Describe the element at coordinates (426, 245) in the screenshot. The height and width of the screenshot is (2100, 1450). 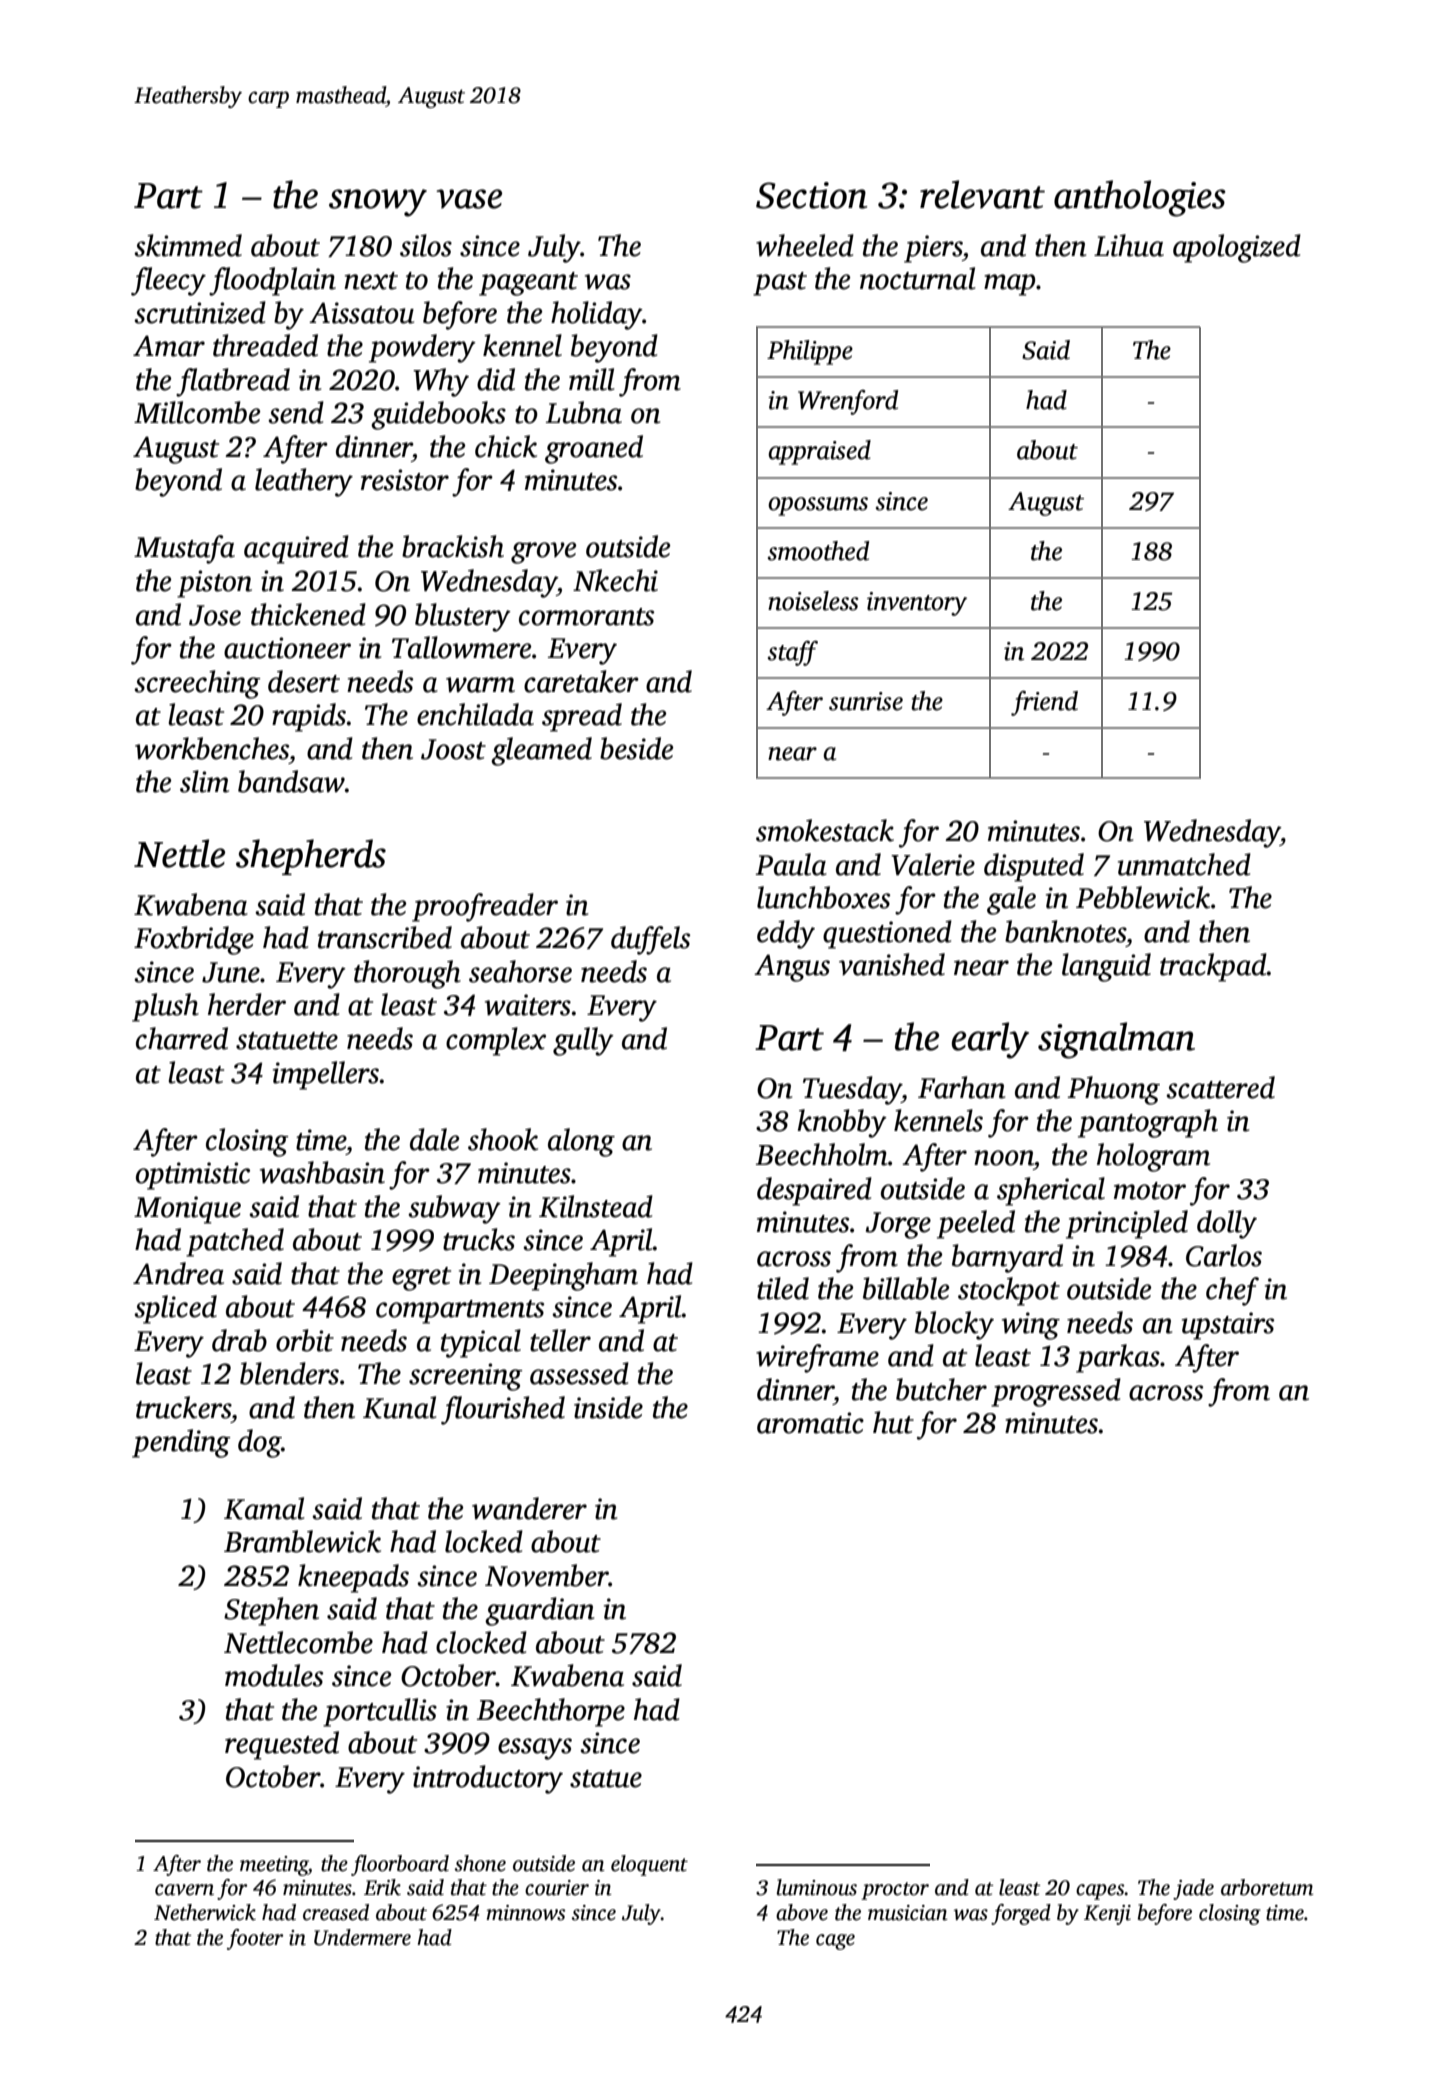
I see `silos` at that location.
